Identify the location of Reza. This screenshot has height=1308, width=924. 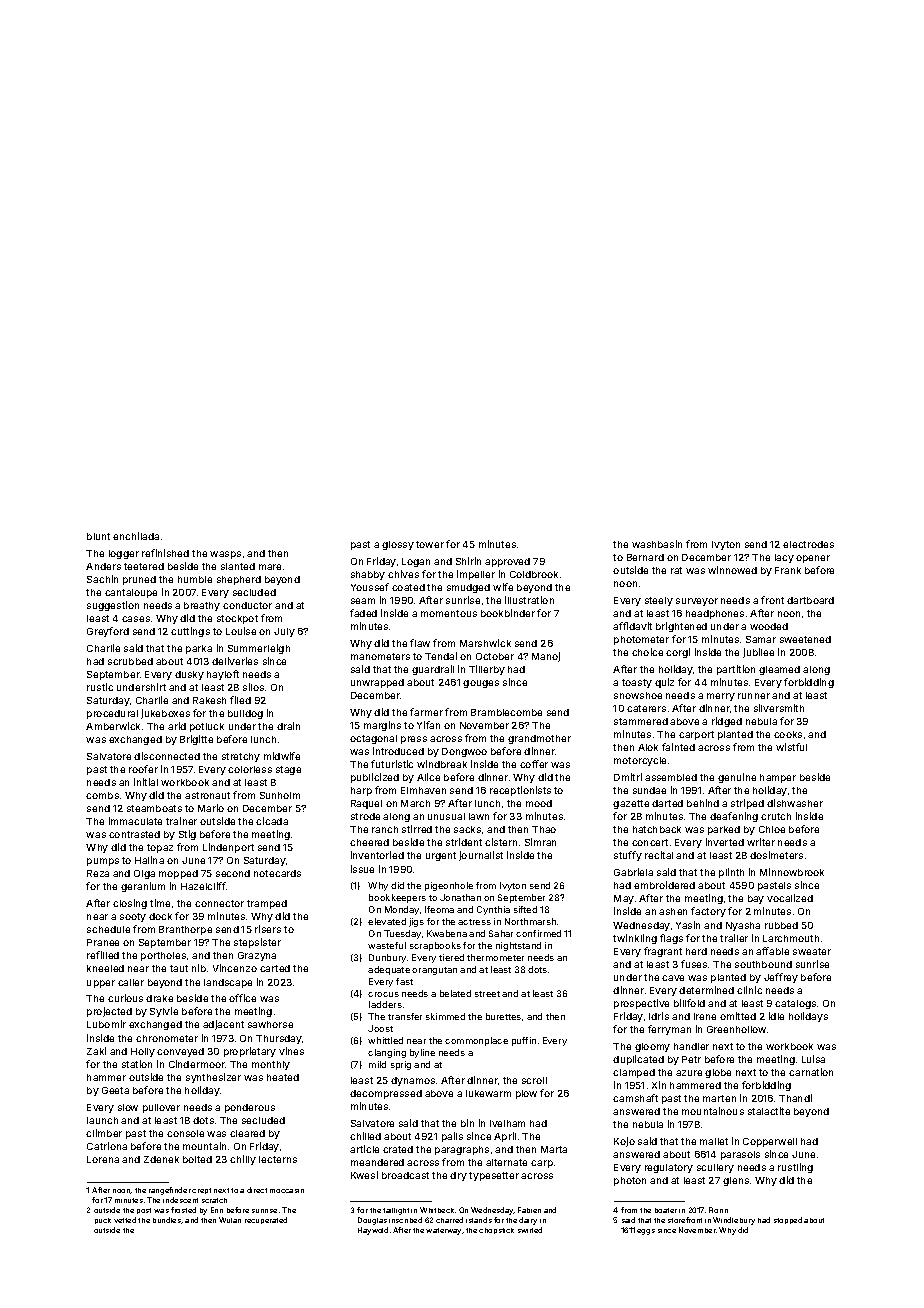
(98, 873).
